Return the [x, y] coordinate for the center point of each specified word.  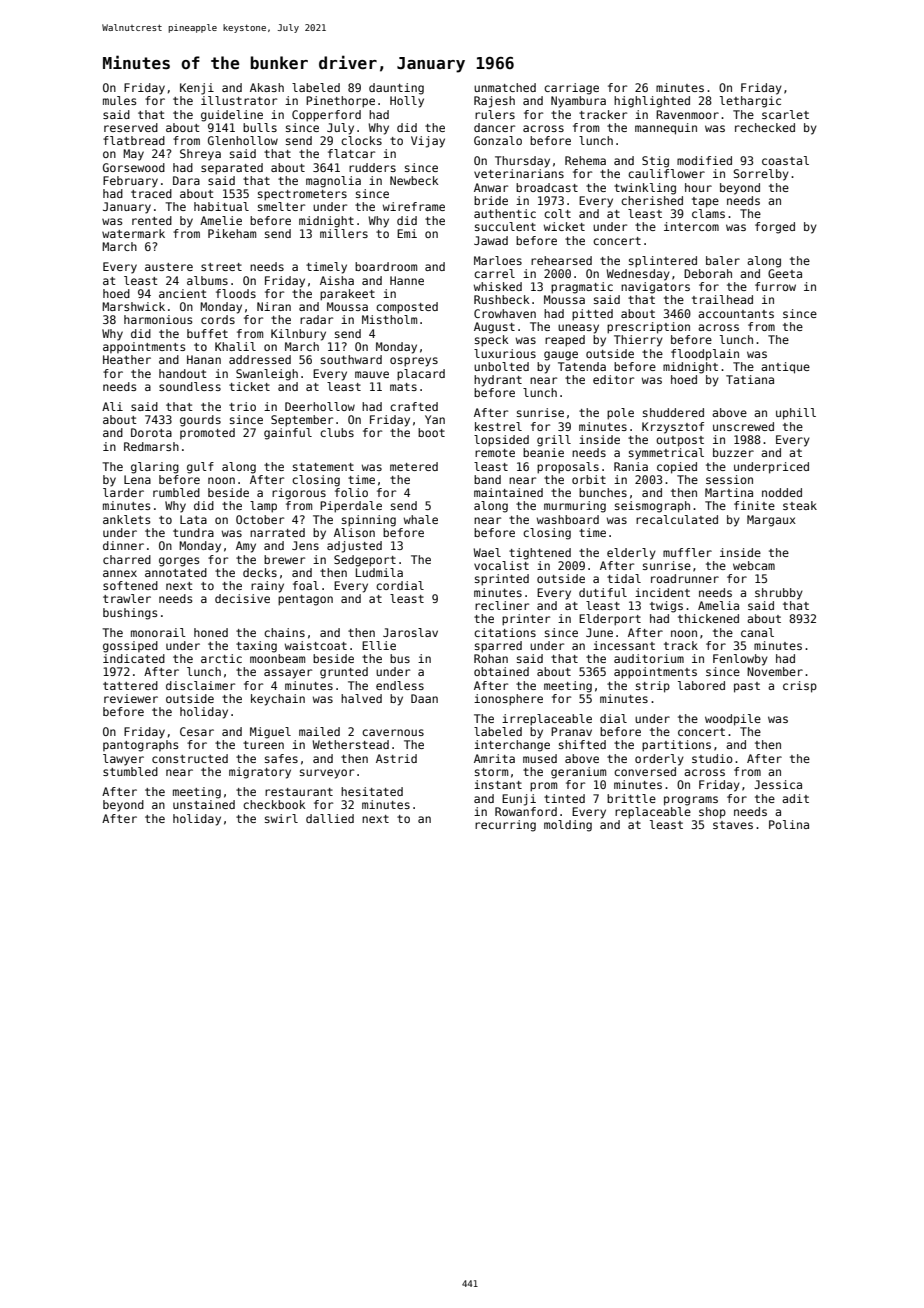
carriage [571, 89]
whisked [498, 286]
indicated [134, 658]
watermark [133, 233]
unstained [204, 804]
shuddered [673, 412]
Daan [424, 698]
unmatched [505, 87]
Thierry [638, 341]
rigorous [299, 494]
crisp [800, 687]
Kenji [197, 89]
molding [568, 826]
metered [414, 466]
